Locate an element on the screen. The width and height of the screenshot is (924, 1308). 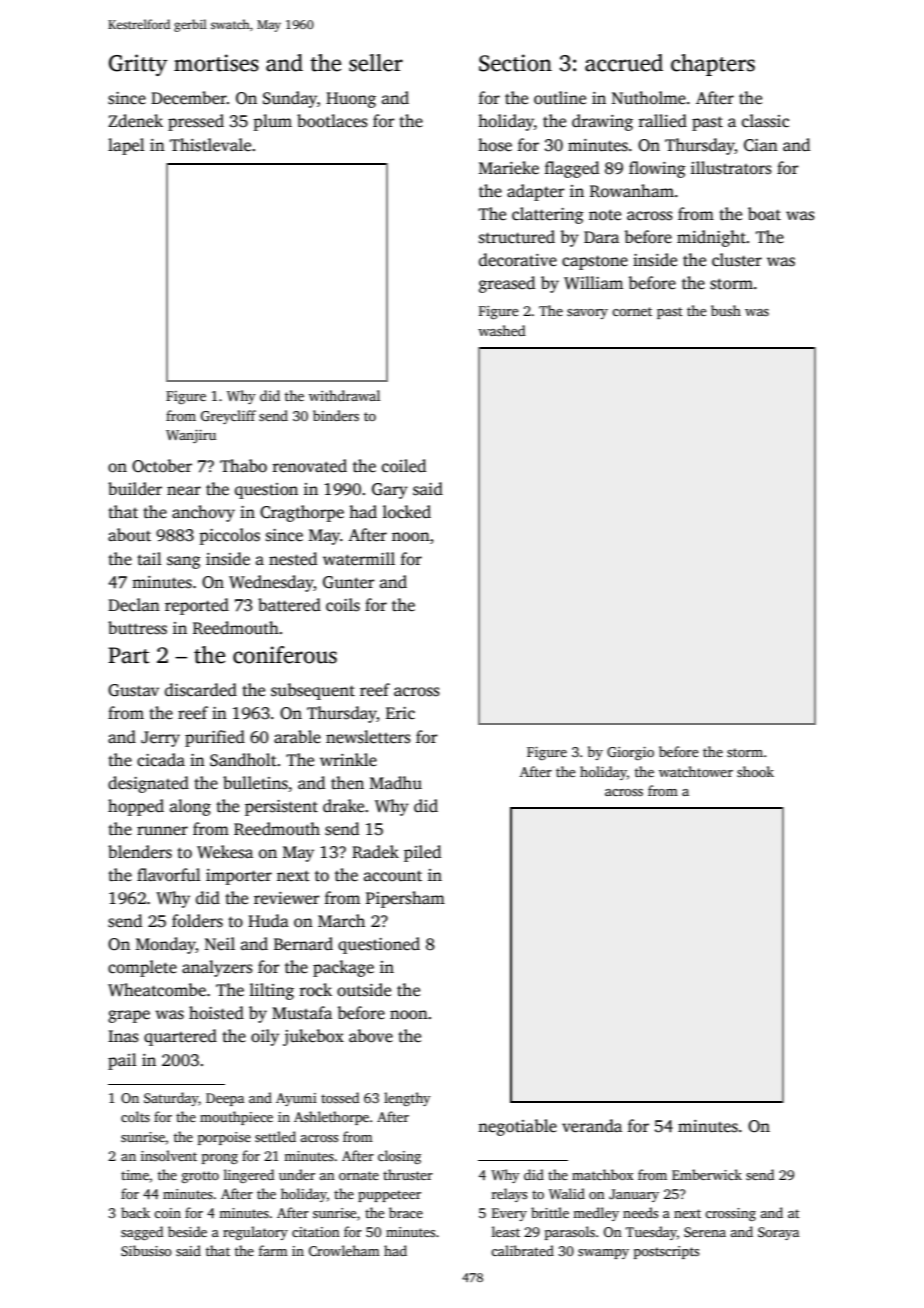
Giorgio is located at coordinates (630, 753).
